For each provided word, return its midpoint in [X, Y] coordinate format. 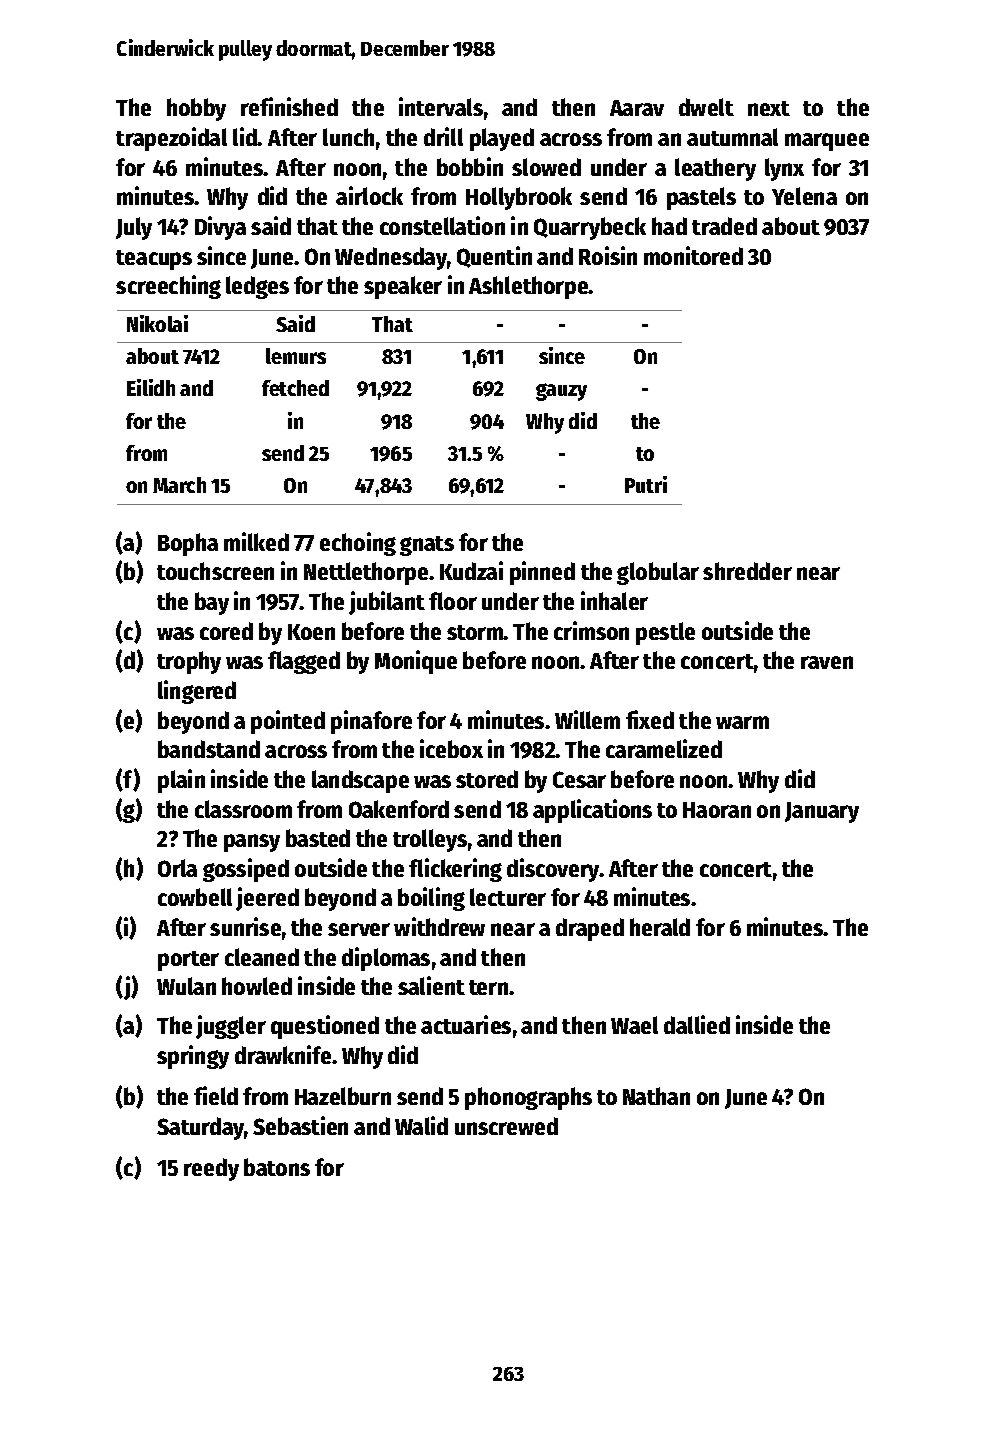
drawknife [283, 1054]
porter [188, 961]
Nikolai [157, 323]
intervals [441, 106]
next [769, 108]
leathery [715, 169]
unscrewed [506, 1126]
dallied [697, 1024]
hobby [196, 109]
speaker [403, 287]
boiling [431, 899]
